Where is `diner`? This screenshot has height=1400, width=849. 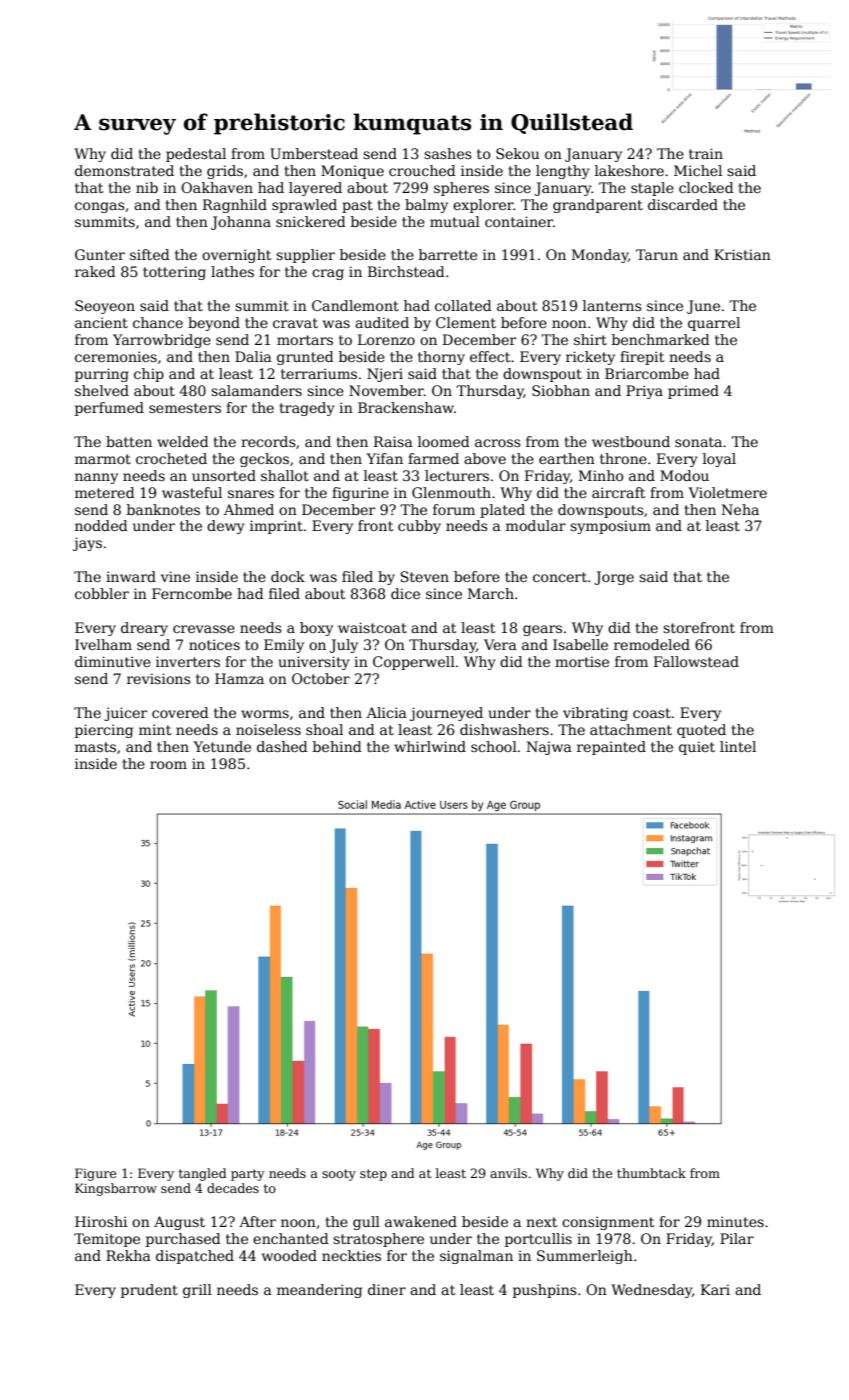
diner is located at coordinates (387, 1289).
